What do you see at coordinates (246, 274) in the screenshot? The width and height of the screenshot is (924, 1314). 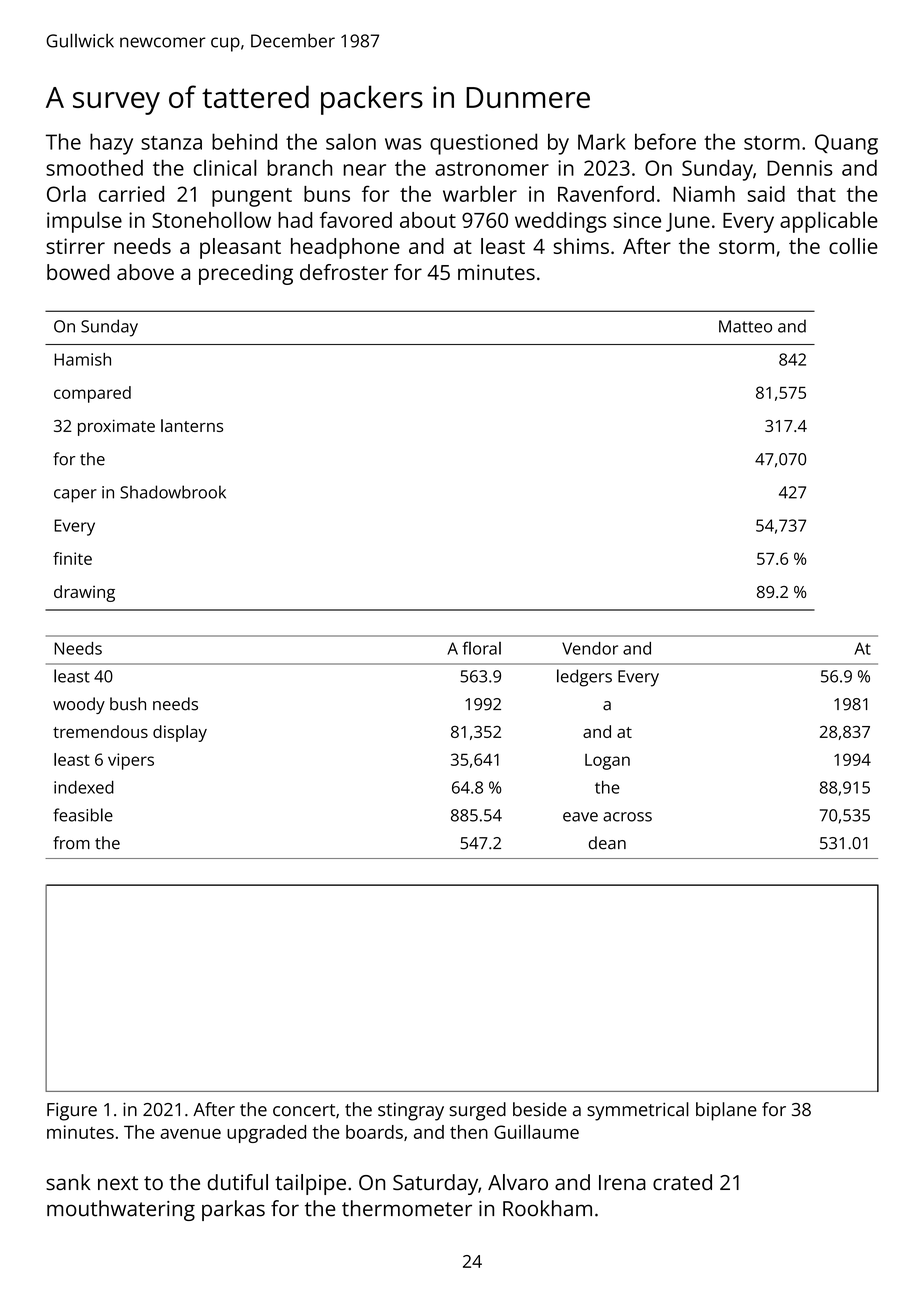 I see `preceding` at bounding box center [246, 274].
